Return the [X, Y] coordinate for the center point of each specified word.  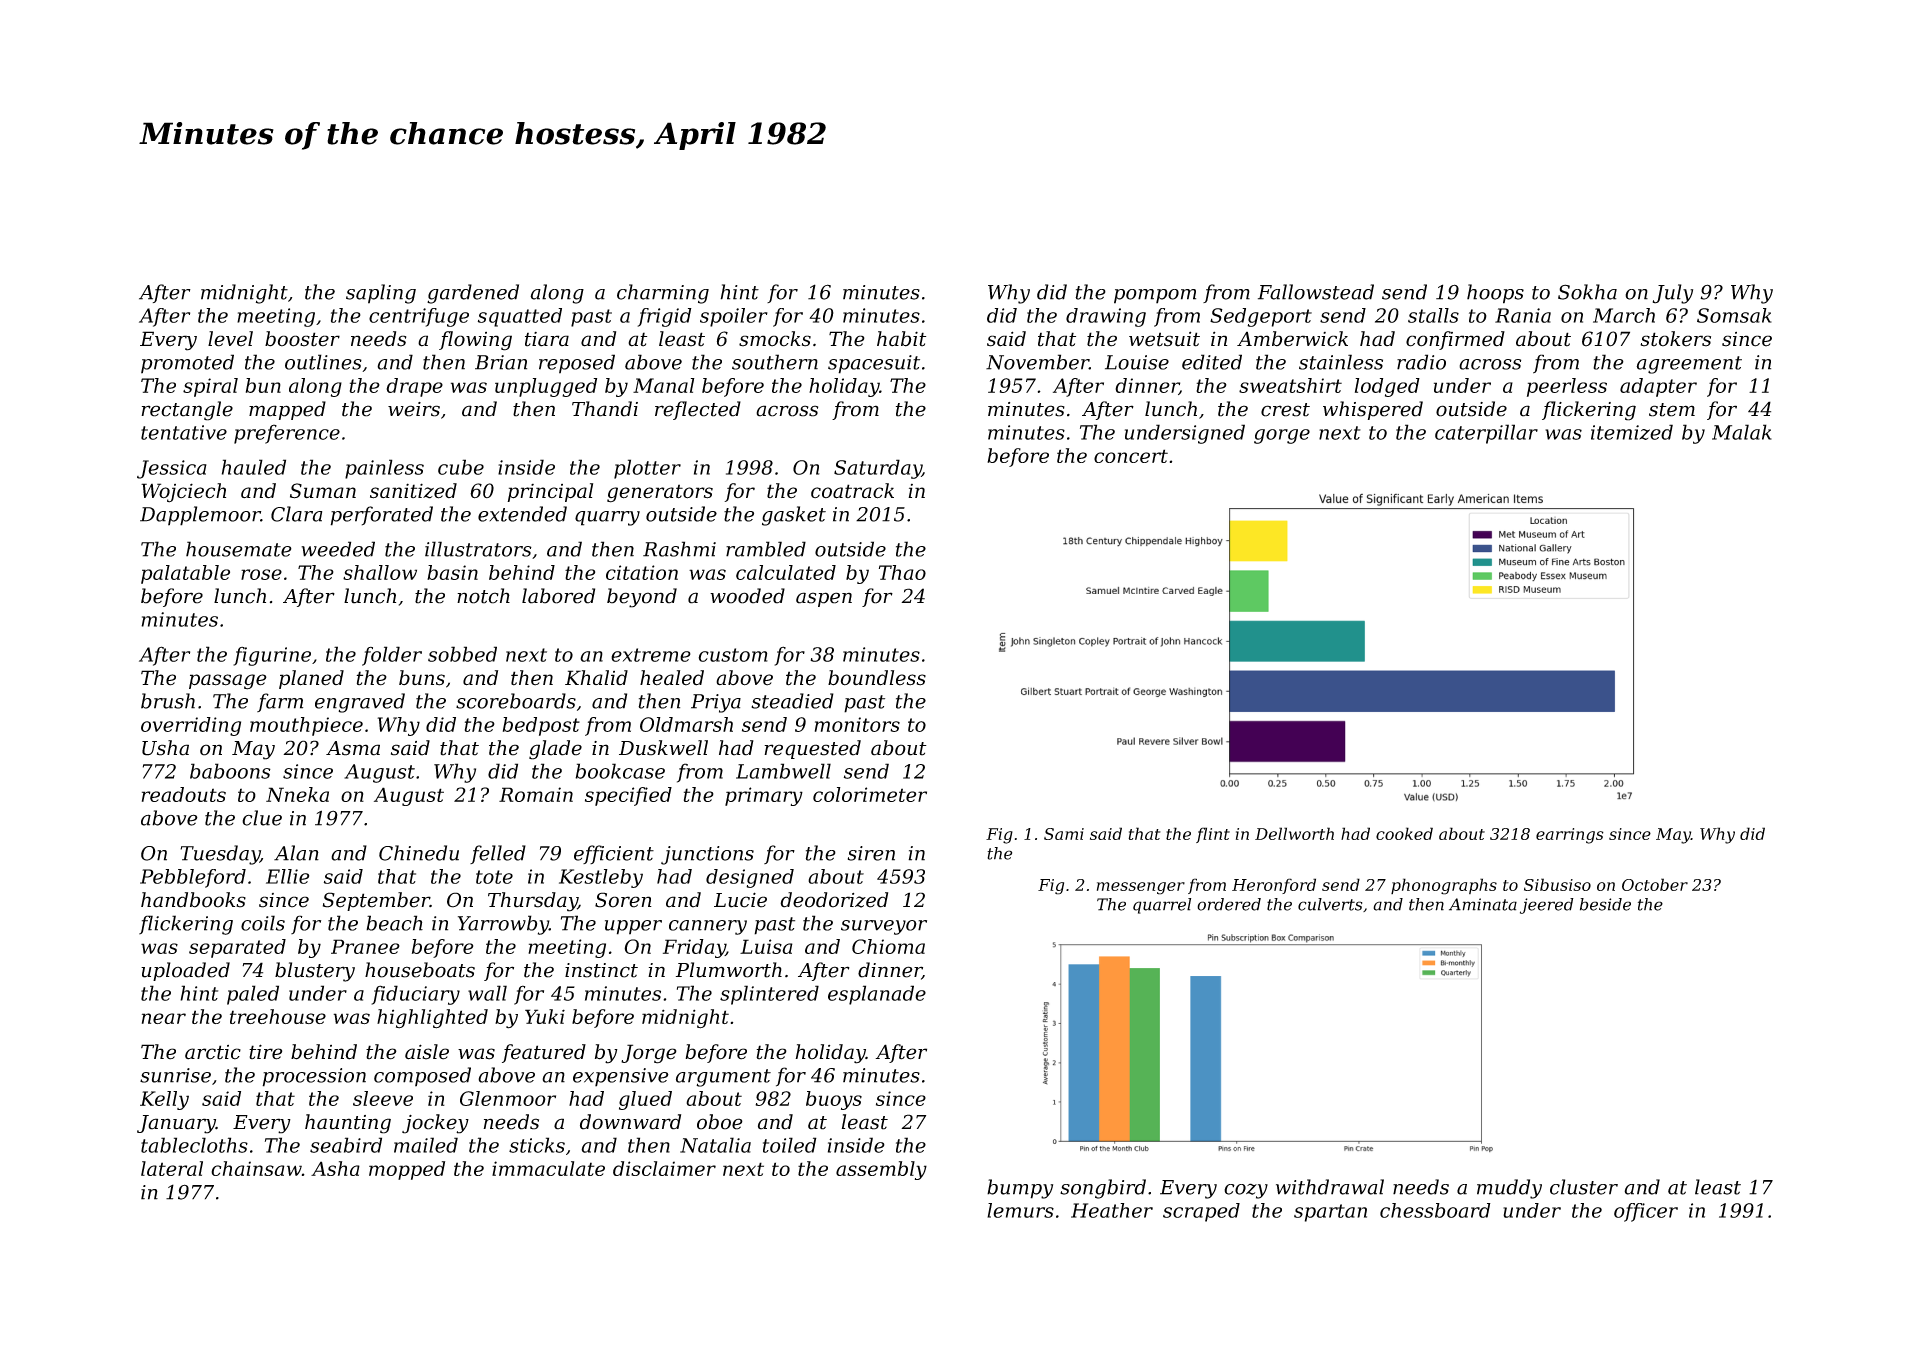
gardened [473, 294]
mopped [407, 1170]
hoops [1495, 294]
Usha [165, 748]
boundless [877, 678]
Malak [1742, 432]
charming [663, 294]
